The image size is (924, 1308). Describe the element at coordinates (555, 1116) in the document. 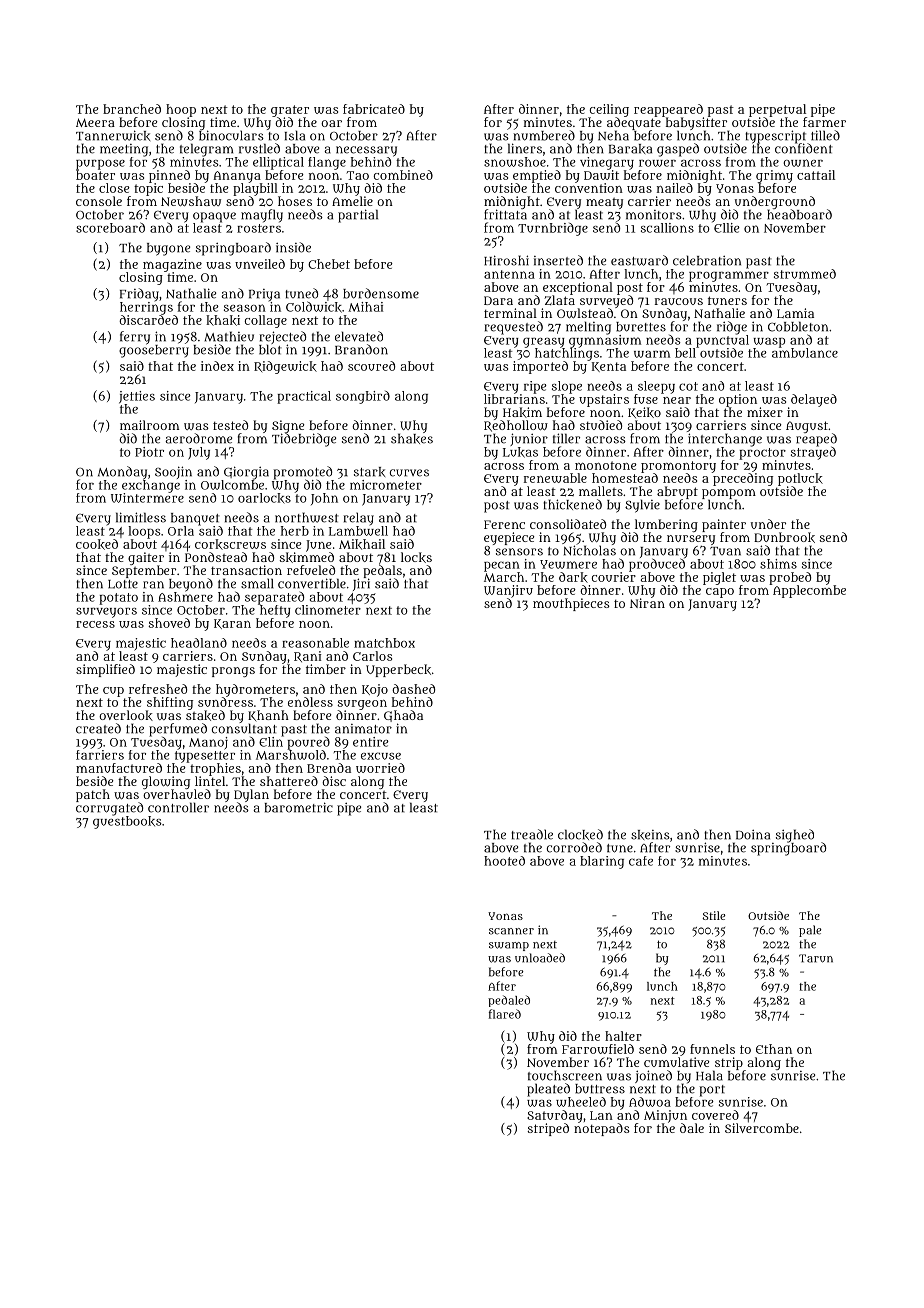

I see `Saturday` at that location.
